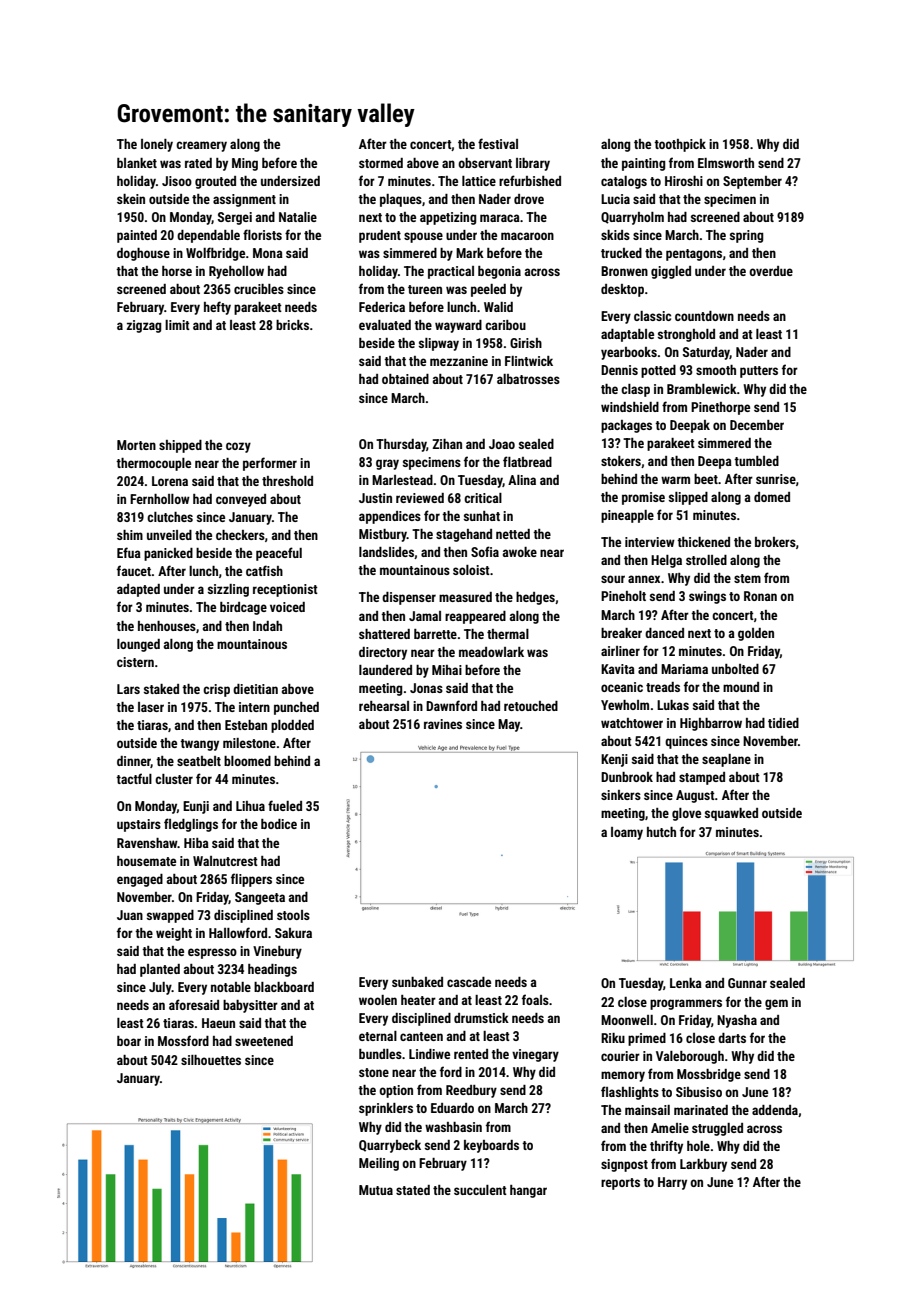  Describe the element at coordinates (143, 254) in the screenshot. I see `doghouse` at that location.
